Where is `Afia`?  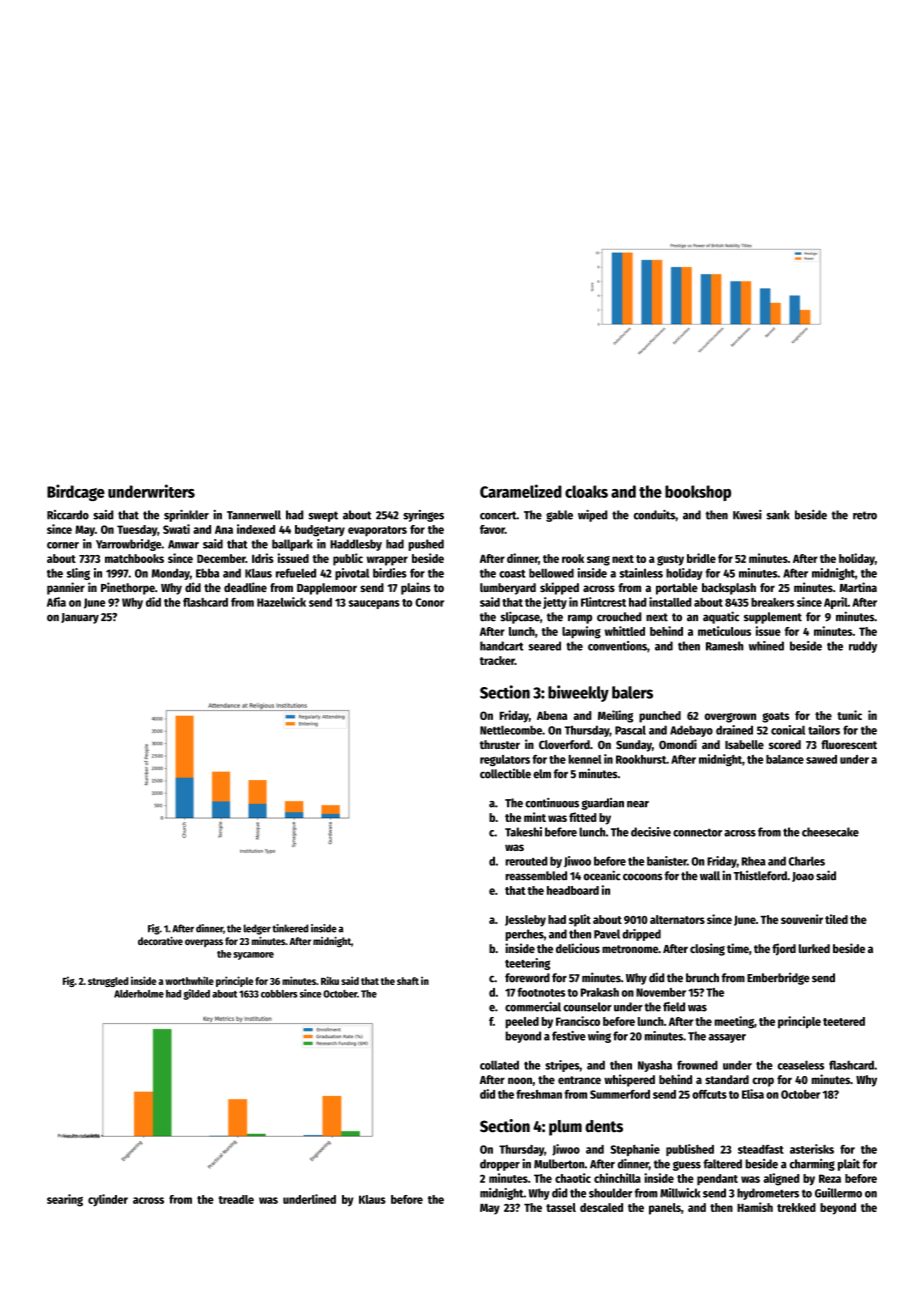
Afia is located at coordinates (56, 602).
